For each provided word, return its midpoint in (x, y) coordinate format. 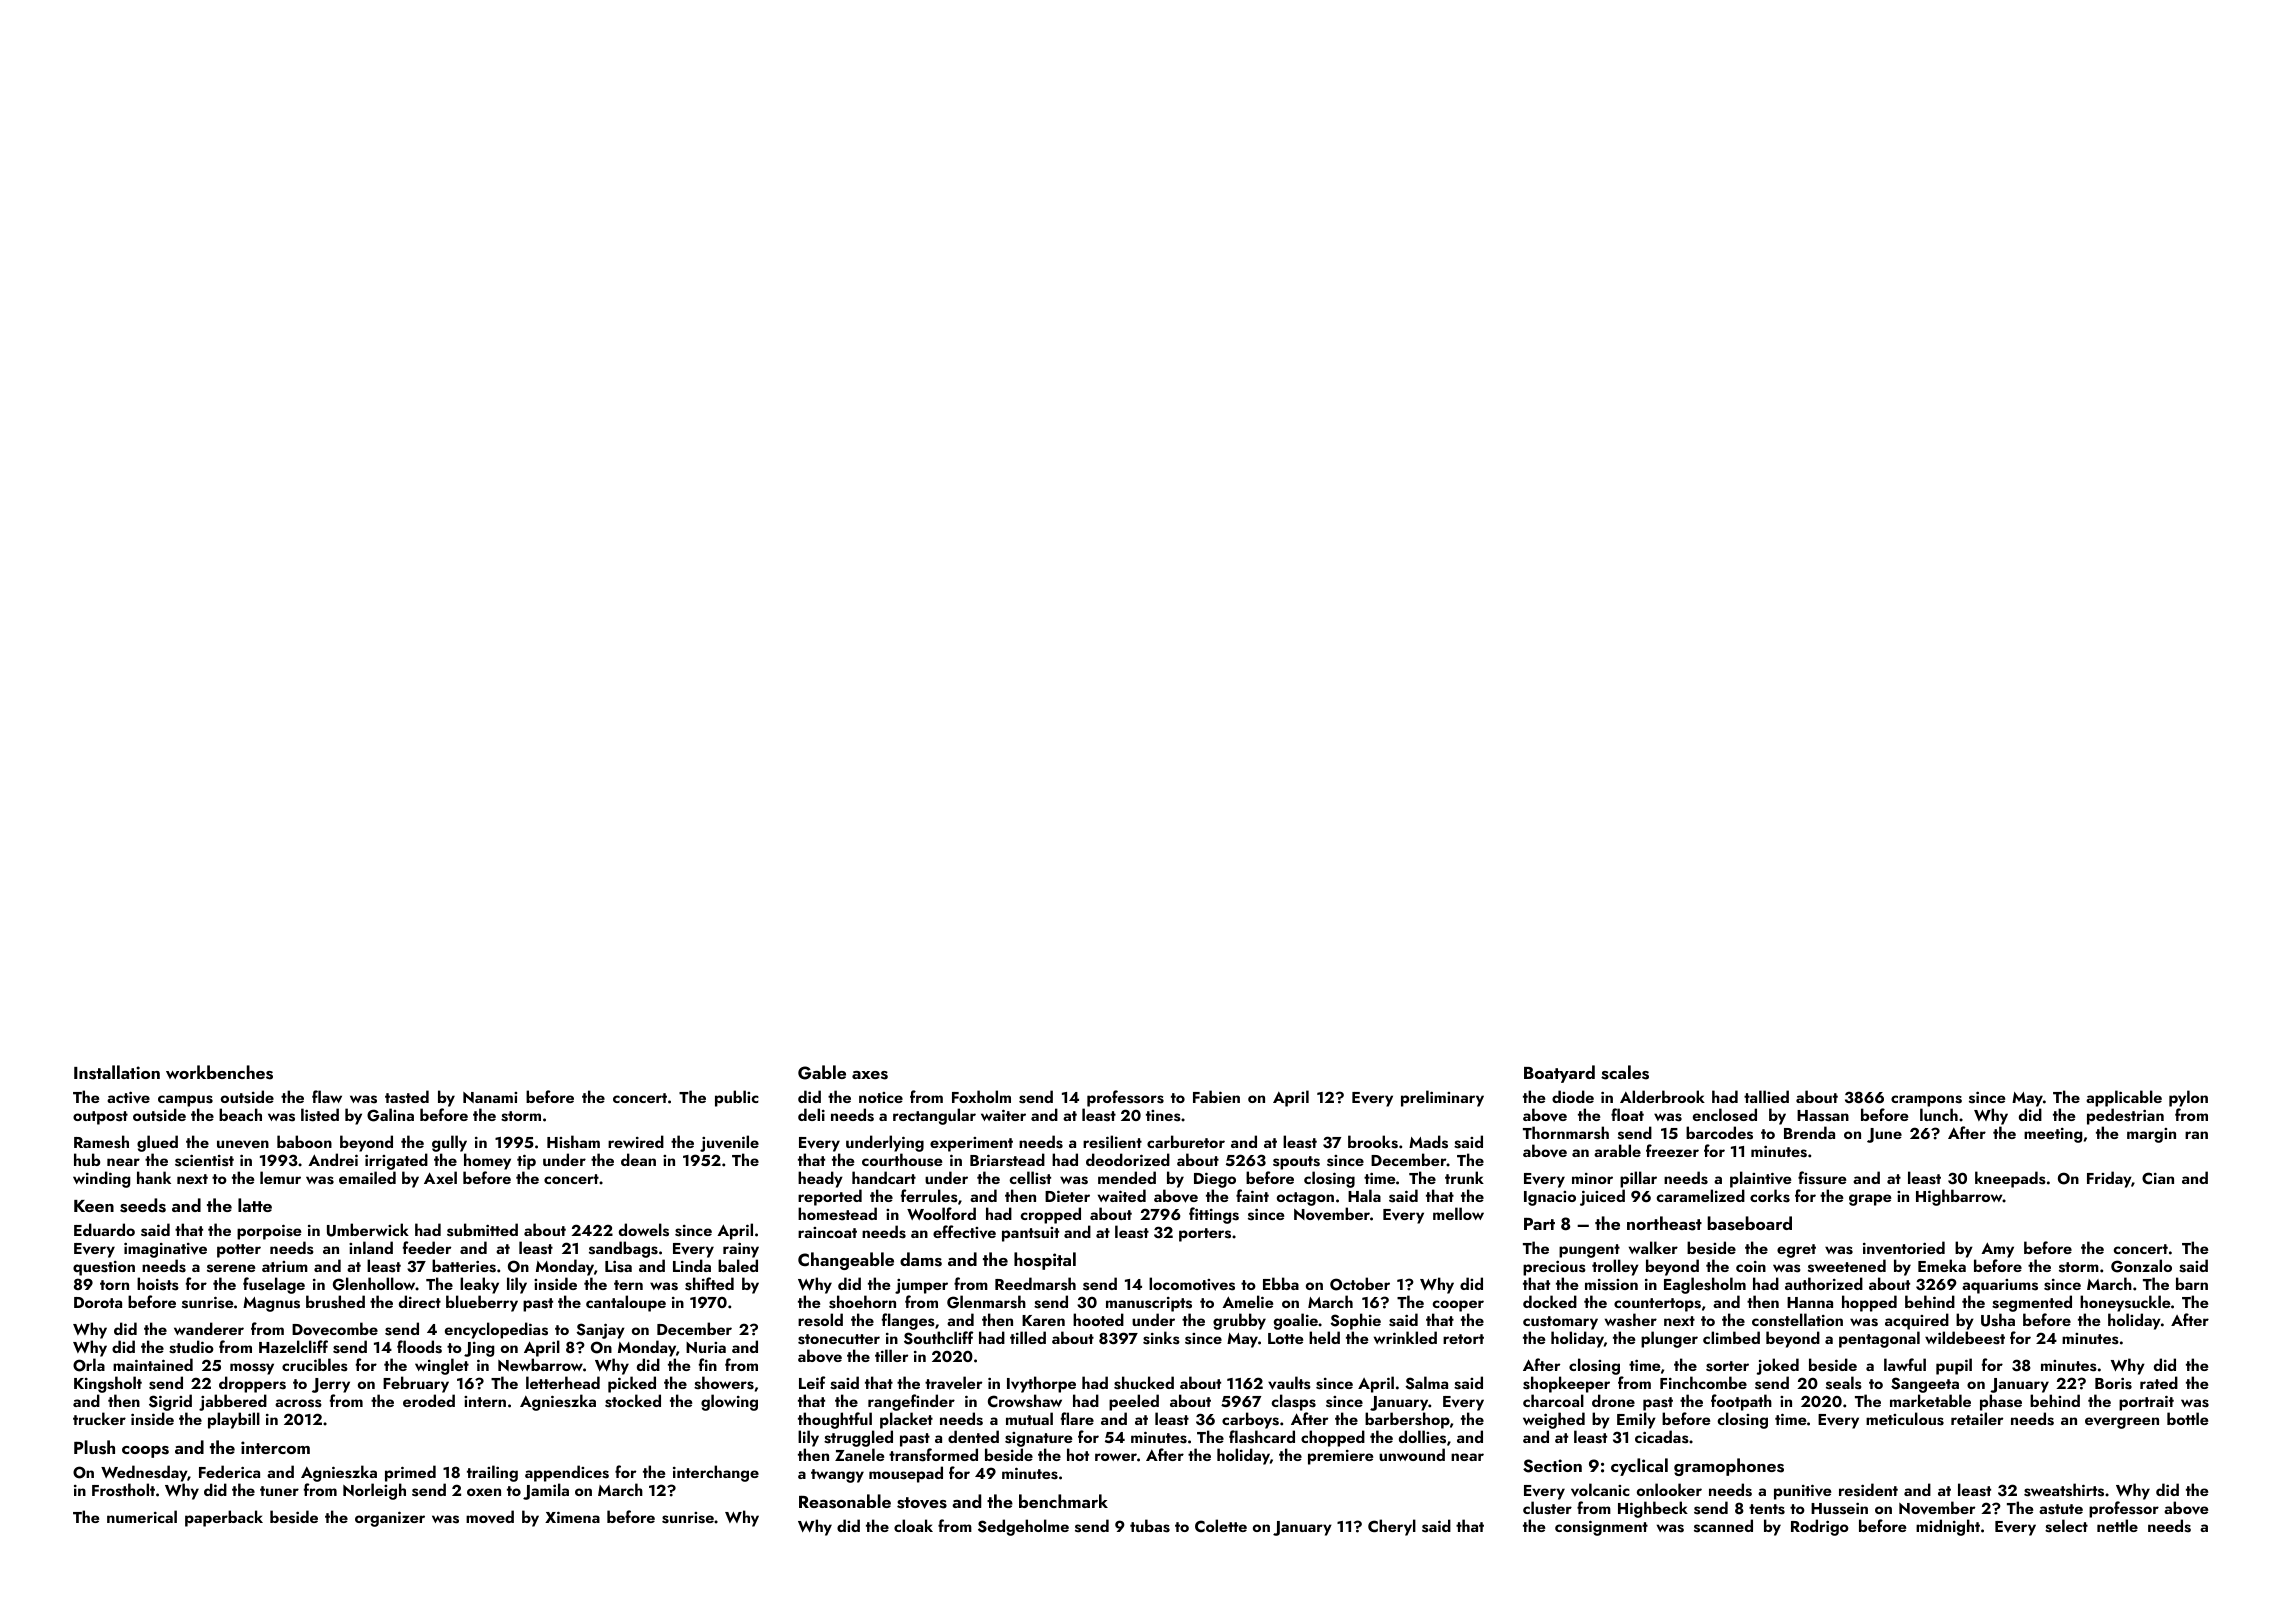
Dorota (98, 1302)
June (1884, 1135)
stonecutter (839, 1339)
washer (1631, 1320)
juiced (1602, 1197)
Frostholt (123, 1490)
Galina (390, 1115)
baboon (304, 1141)
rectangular (934, 1116)
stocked (633, 1401)
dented (973, 1436)
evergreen (2122, 1423)
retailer (1977, 1418)
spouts (1296, 1163)
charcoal (1553, 1400)
